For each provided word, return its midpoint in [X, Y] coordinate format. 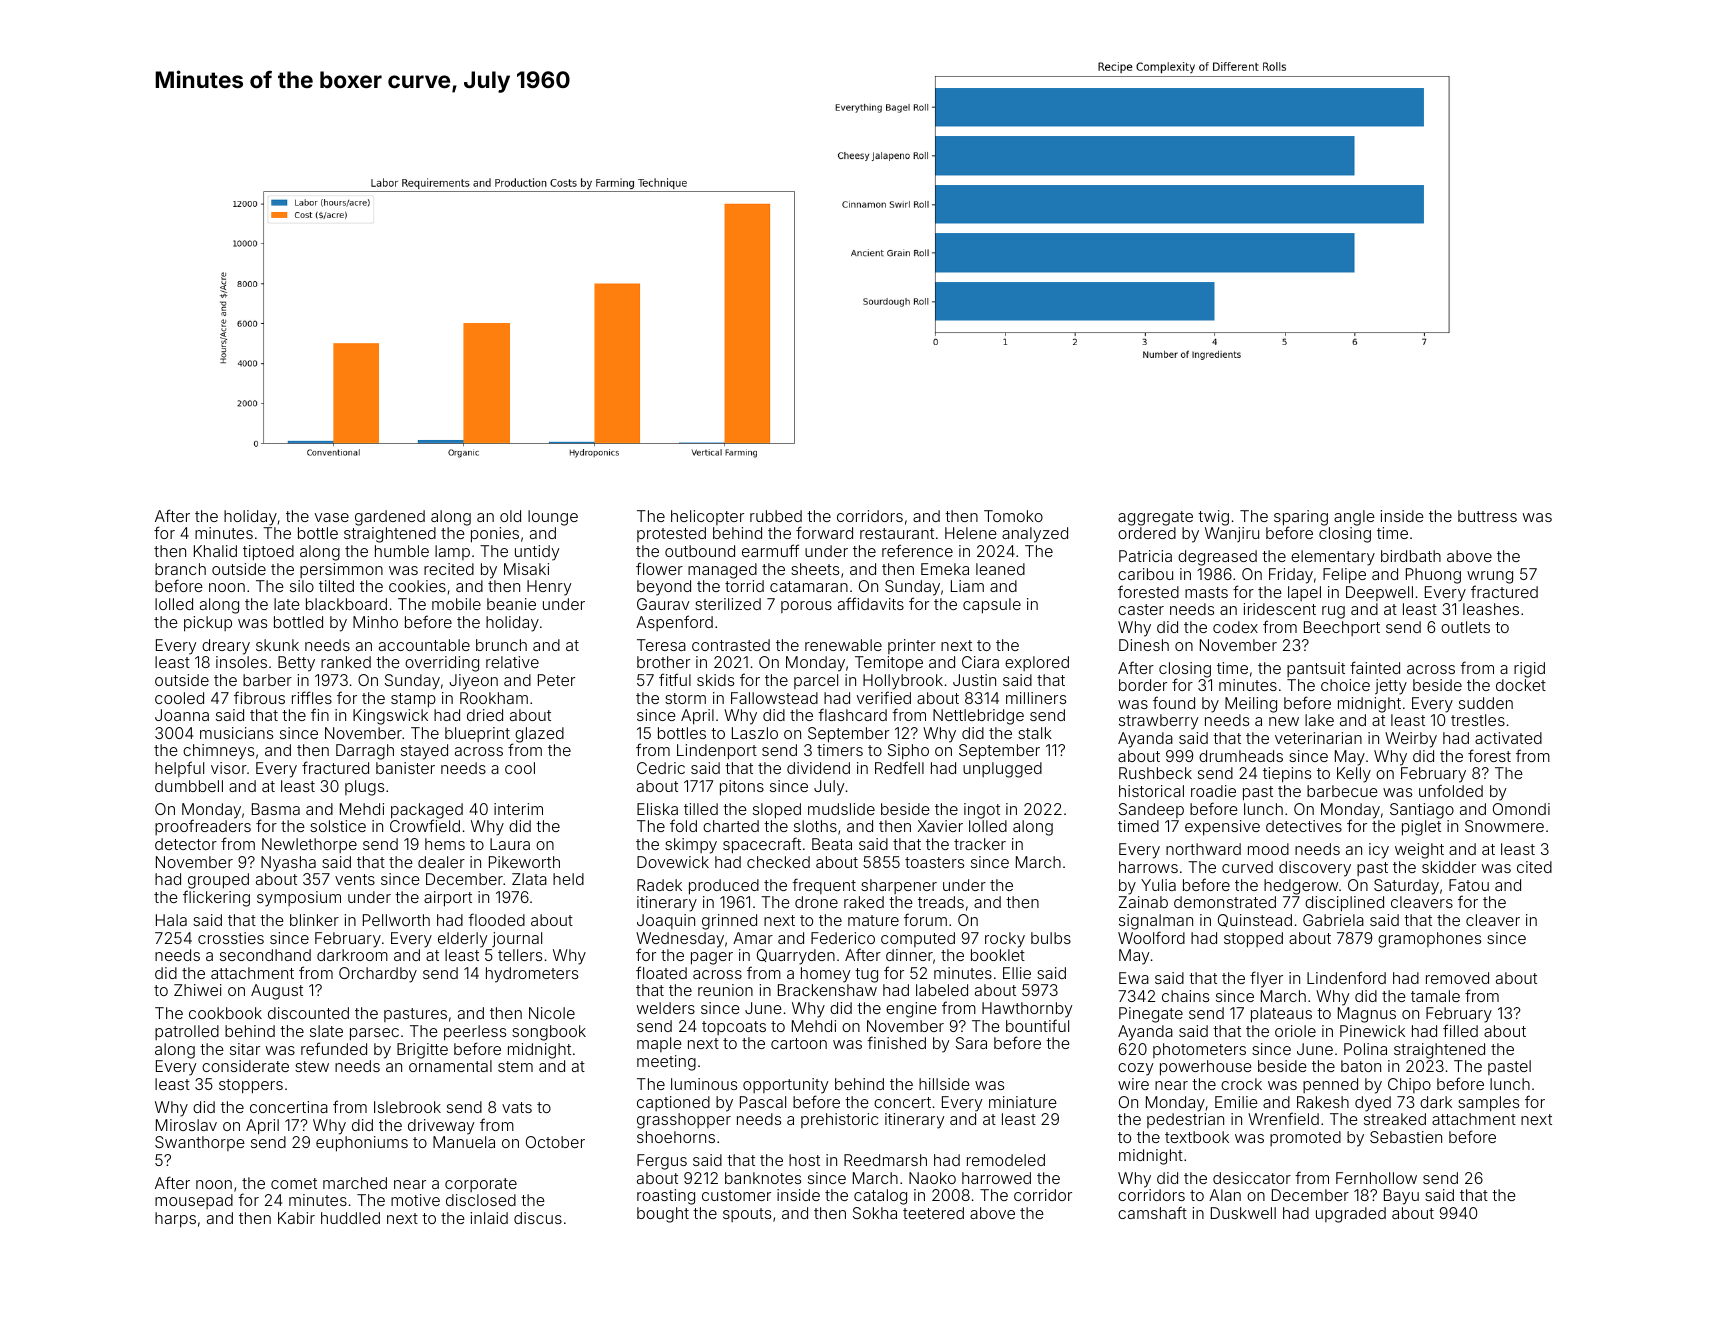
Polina [1365, 1049]
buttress [1487, 516]
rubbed [776, 516]
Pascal [763, 1102]
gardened [390, 518]
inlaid [489, 1218]
